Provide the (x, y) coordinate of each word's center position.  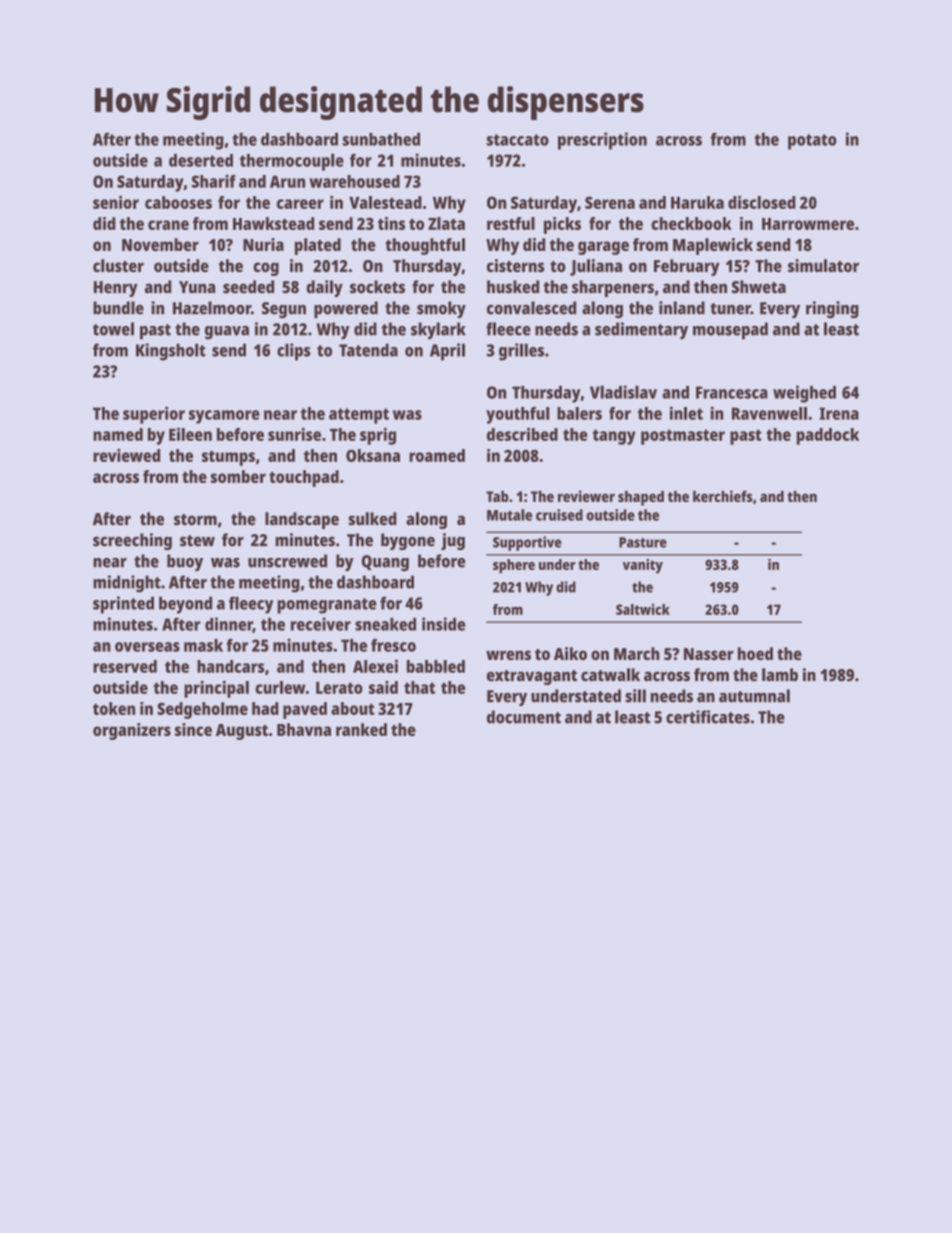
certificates (708, 717)
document (524, 717)
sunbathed (381, 139)
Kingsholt (171, 352)
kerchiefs (723, 496)
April (447, 352)
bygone (408, 541)
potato (812, 142)
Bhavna (304, 729)
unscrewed (287, 561)
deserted (201, 160)
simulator (823, 265)
